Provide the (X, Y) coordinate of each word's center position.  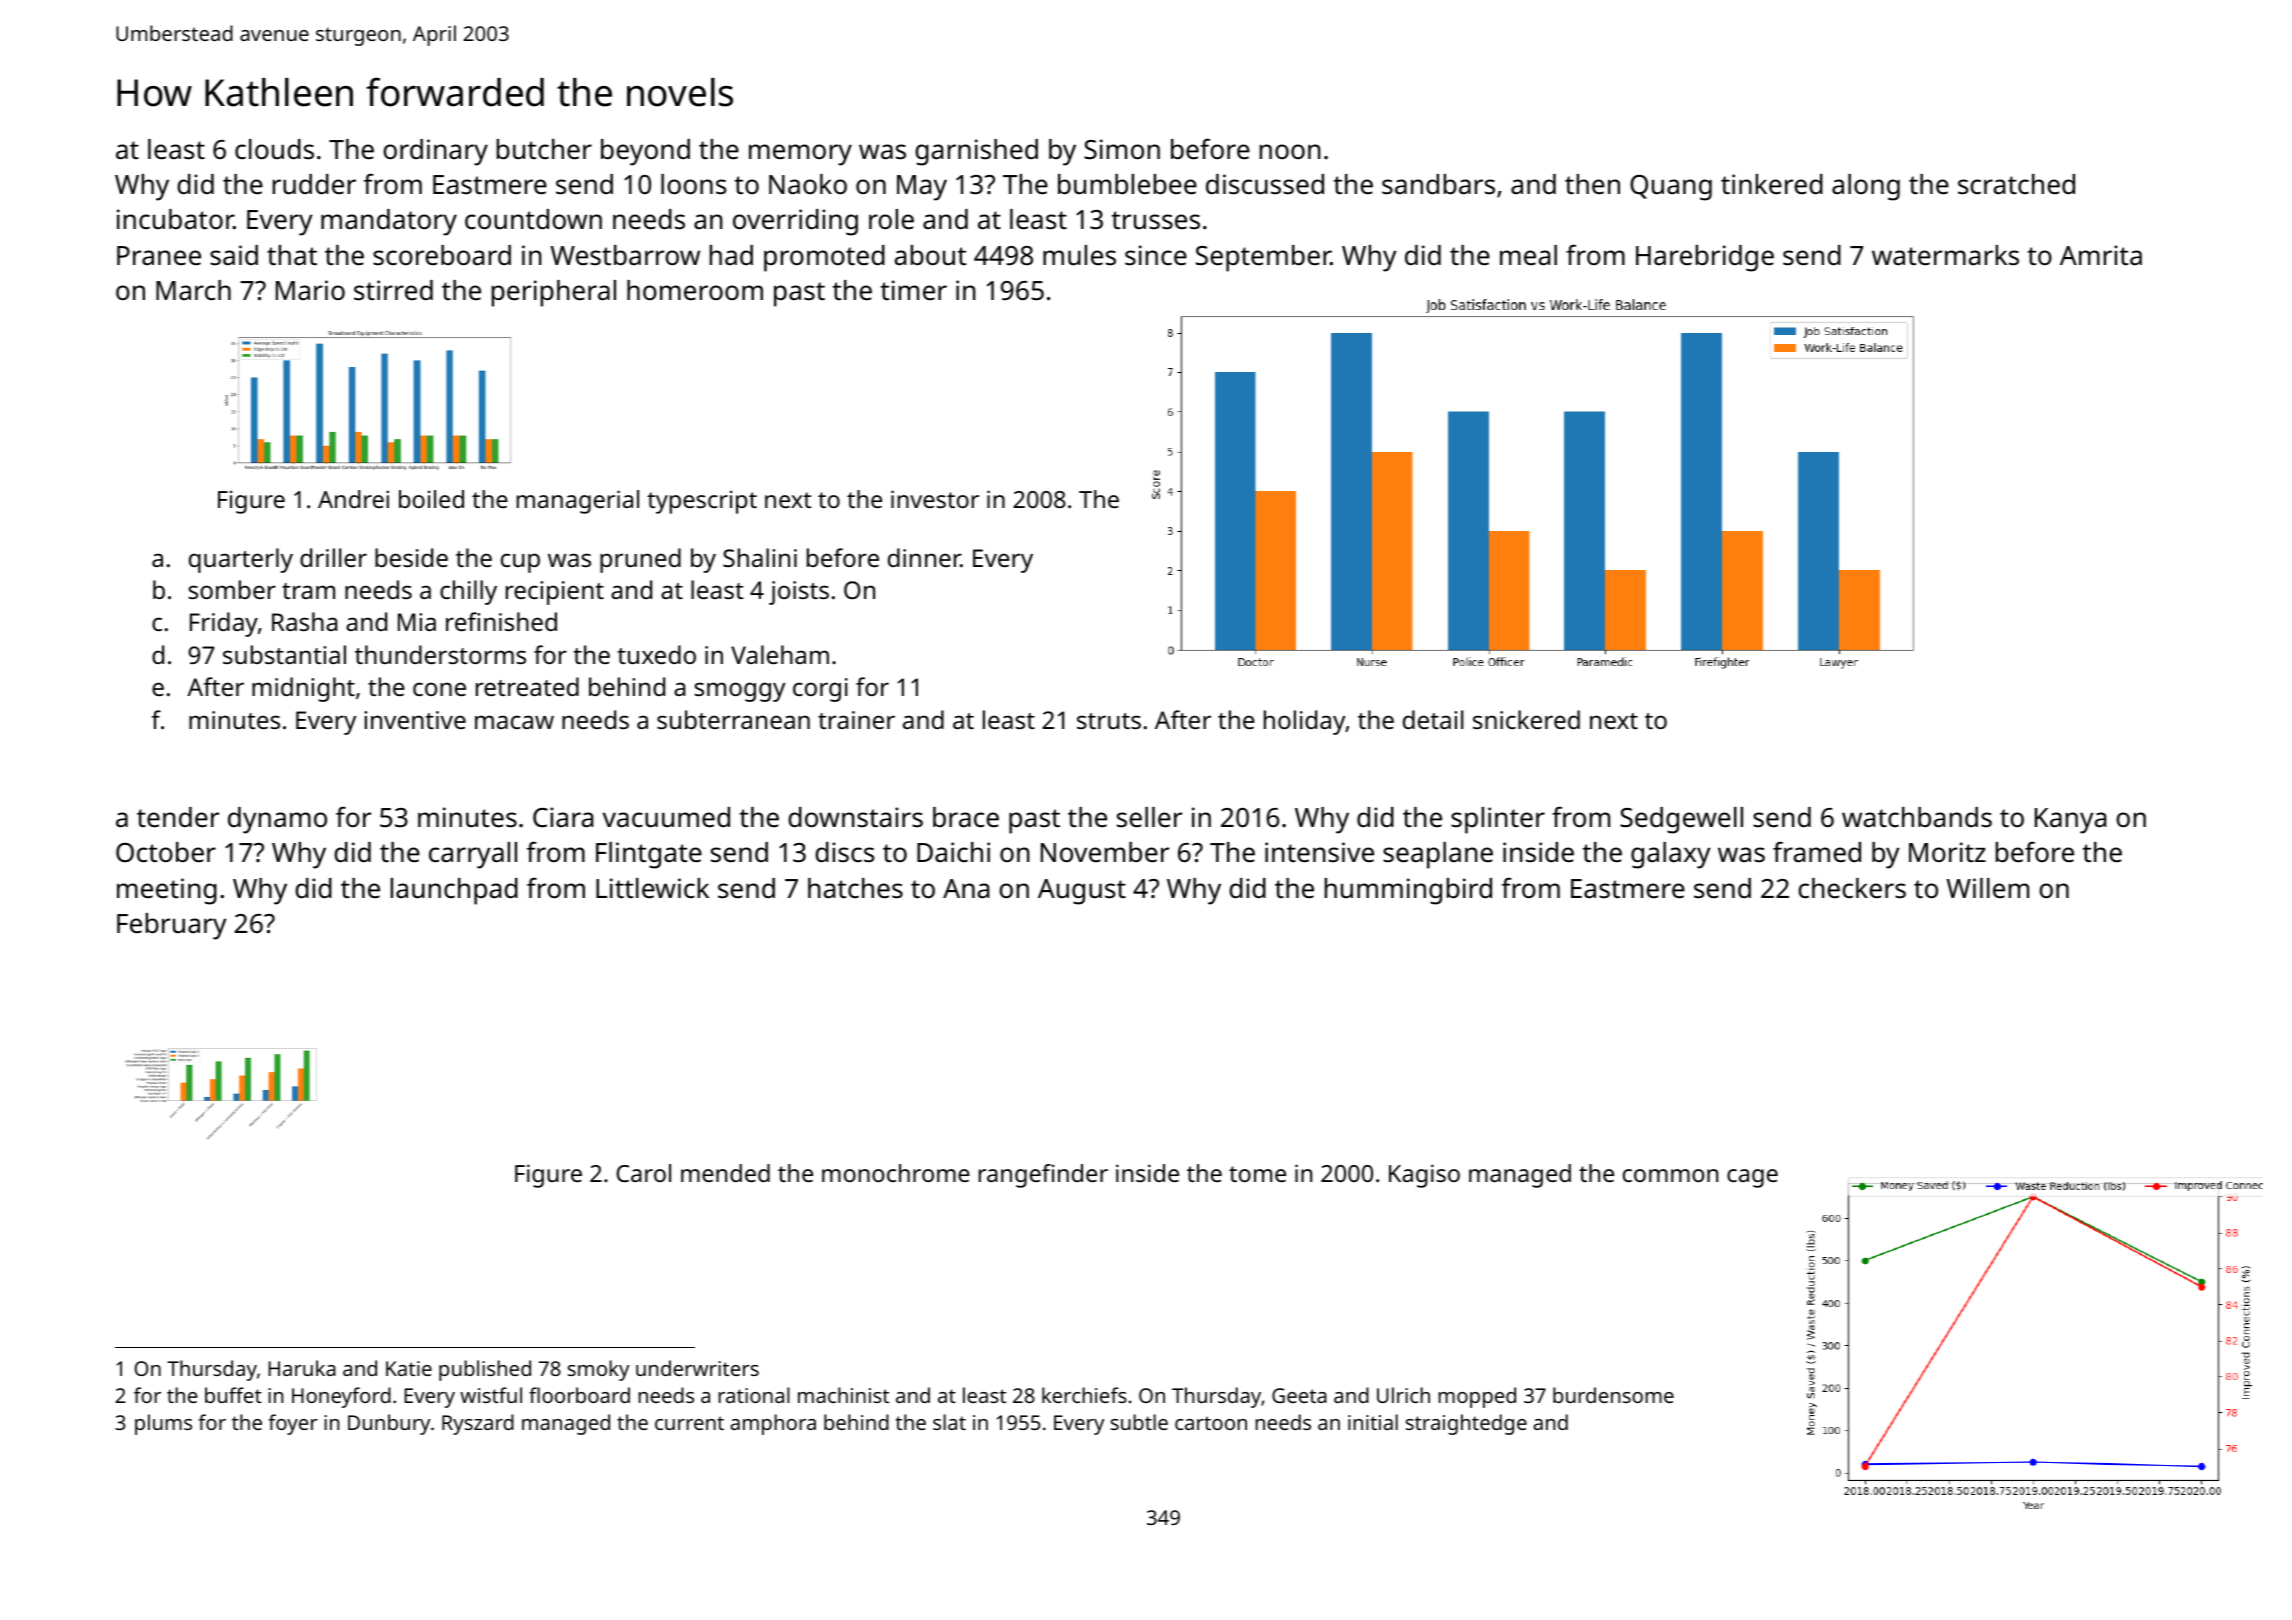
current (689, 1423)
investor (935, 499)
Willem (1987, 888)
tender (178, 817)
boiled (431, 499)
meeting (167, 891)
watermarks (1945, 255)
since (1156, 255)
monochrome (896, 1173)
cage (1752, 1178)
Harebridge (1705, 258)
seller (1149, 817)
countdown (533, 219)
